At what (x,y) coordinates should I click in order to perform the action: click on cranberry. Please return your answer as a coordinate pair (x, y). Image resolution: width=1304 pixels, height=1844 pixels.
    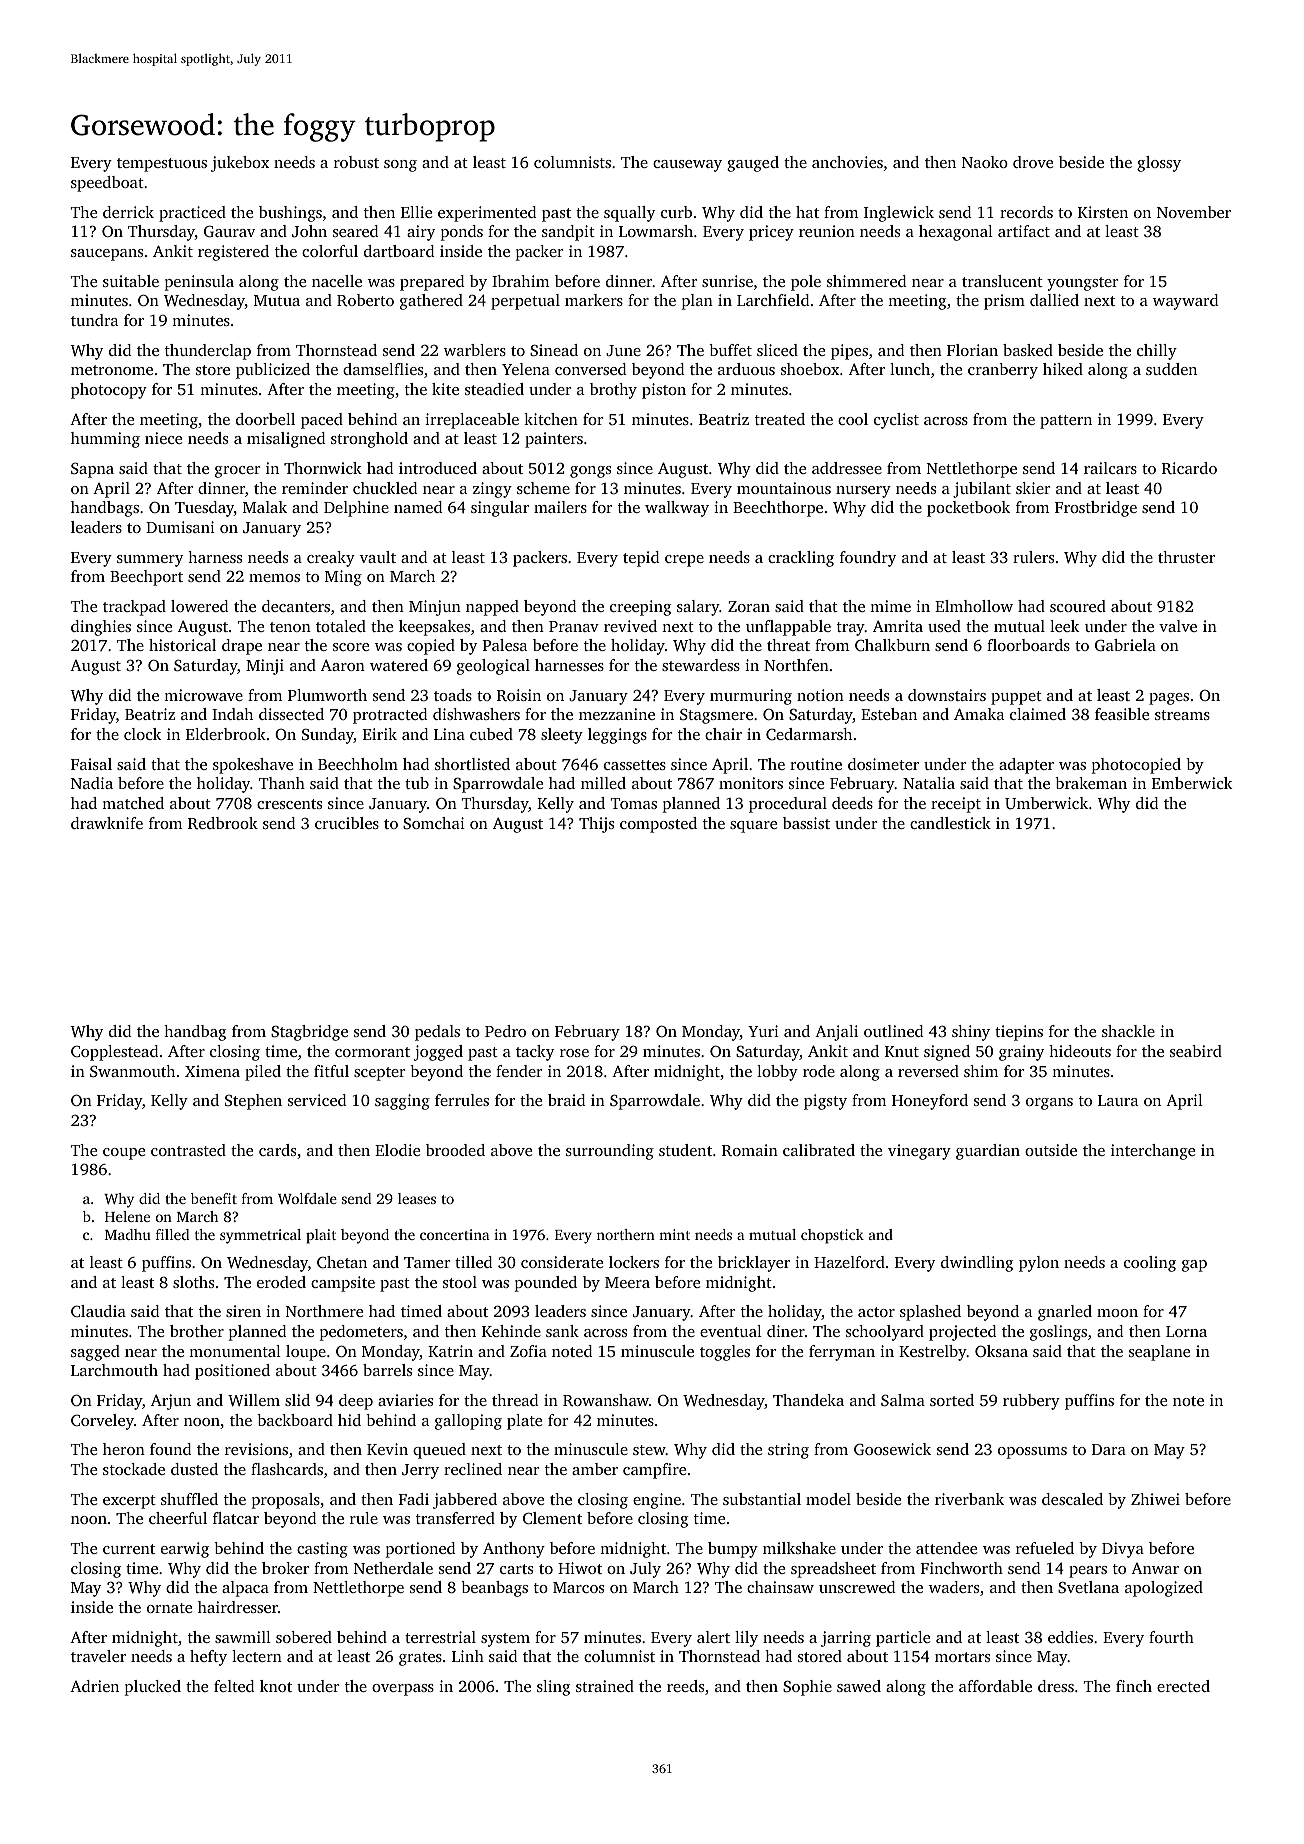
    Looking at the image, I should click on (1003, 371).
